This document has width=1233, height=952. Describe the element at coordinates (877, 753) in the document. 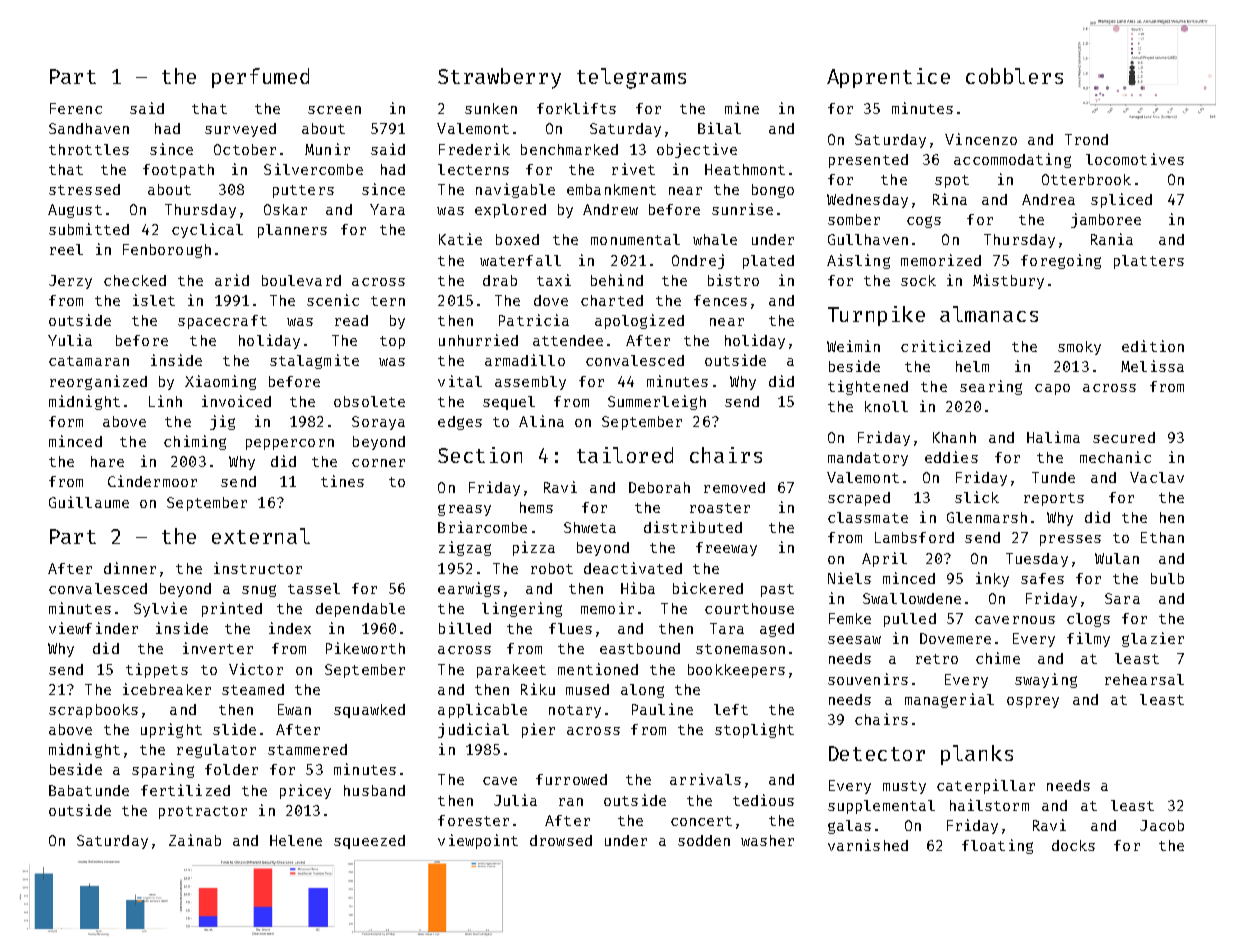

I see `Detector` at that location.
